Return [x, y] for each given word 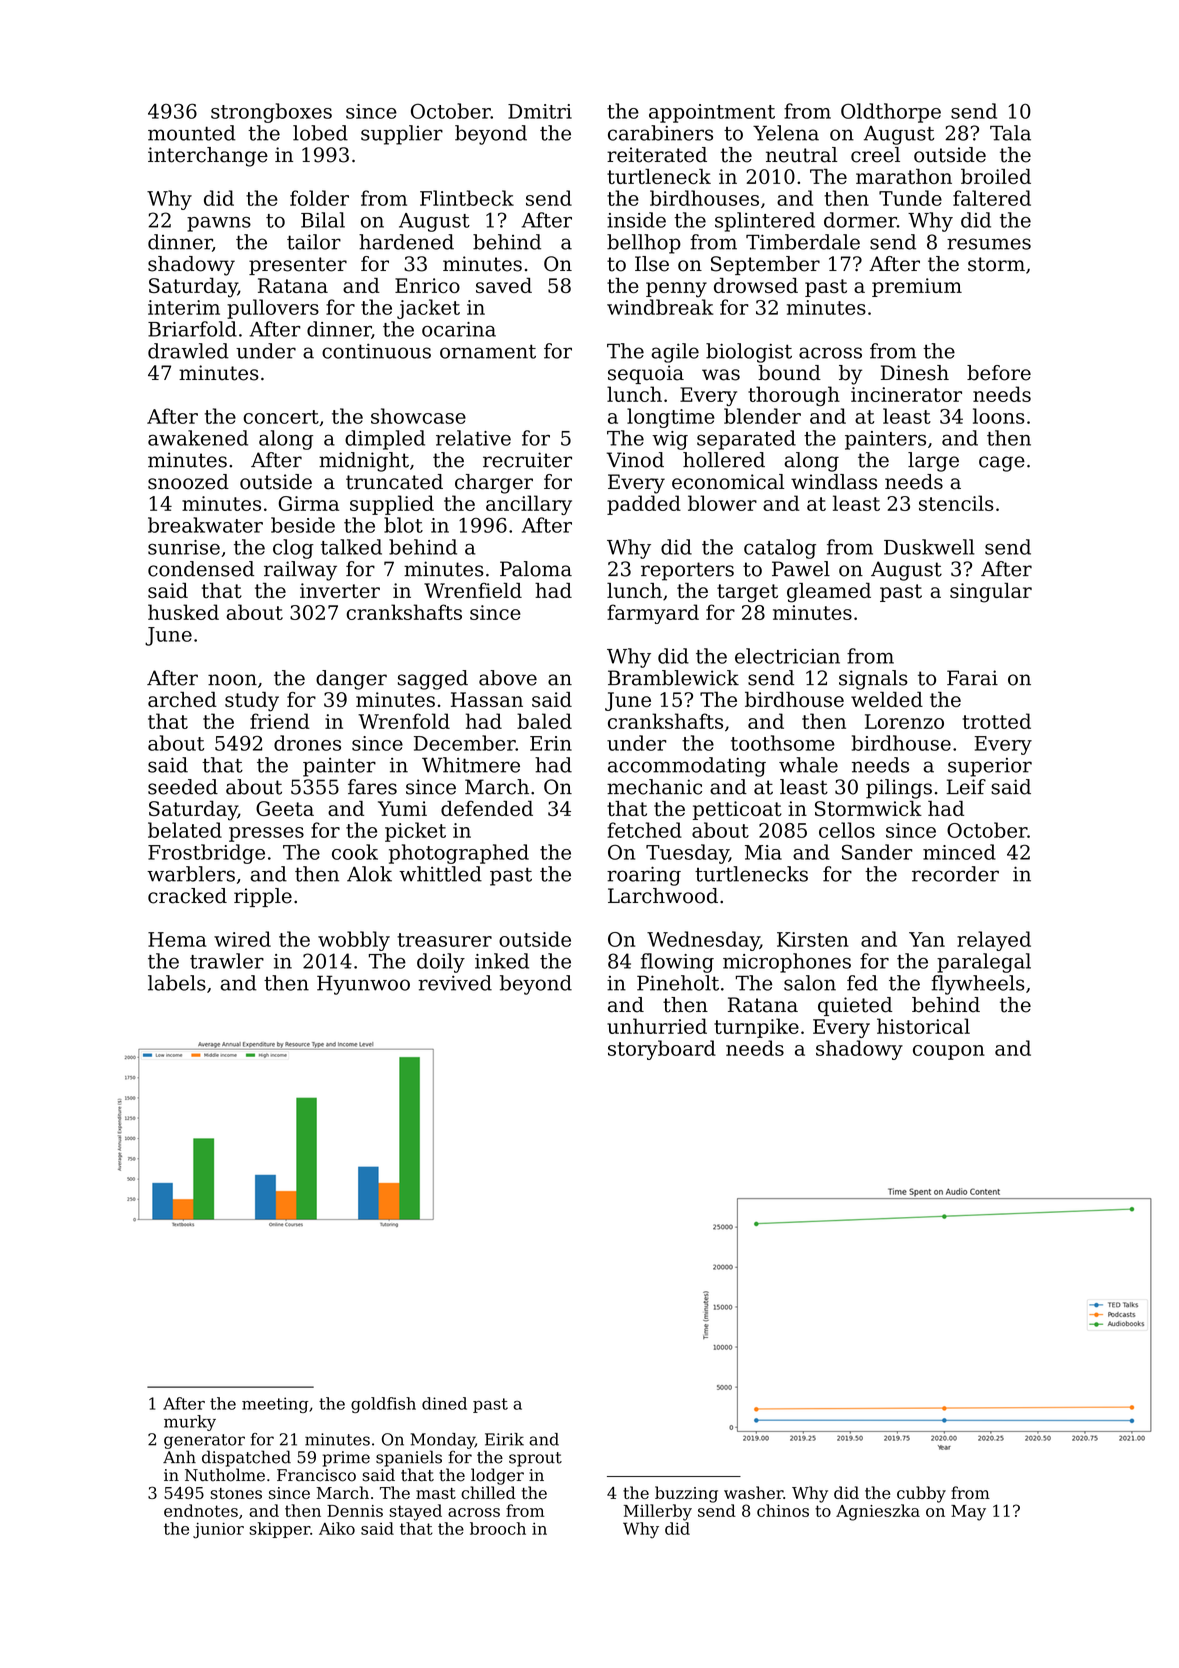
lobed [320, 133]
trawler [227, 961]
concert [281, 417]
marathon [904, 176]
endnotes [201, 1510]
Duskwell [929, 547]
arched [182, 699]
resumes [989, 244]
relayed [994, 941]
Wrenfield [473, 590]
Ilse [652, 264]
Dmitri [540, 111]
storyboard [662, 1050]
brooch [498, 1528]
